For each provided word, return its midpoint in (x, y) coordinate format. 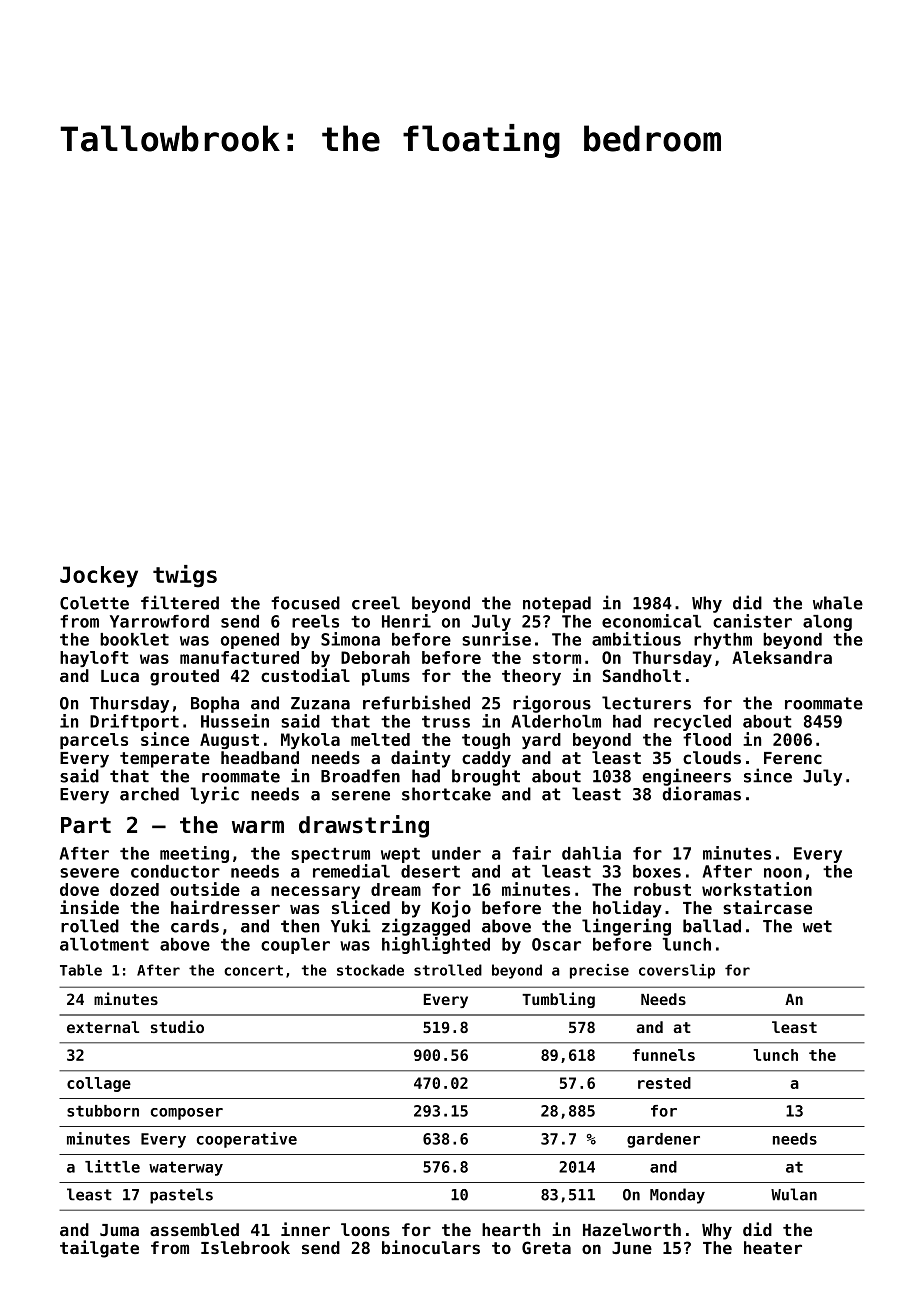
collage (99, 1084)
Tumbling (558, 1000)
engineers (687, 777)
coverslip (677, 971)
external (103, 1027)
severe (89, 873)
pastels (181, 1196)
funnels (664, 1055)
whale (838, 603)
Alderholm (556, 721)
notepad (557, 604)
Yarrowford (159, 621)
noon (783, 873)
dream (396, 889)
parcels (94, 741)
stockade (370, 970)
